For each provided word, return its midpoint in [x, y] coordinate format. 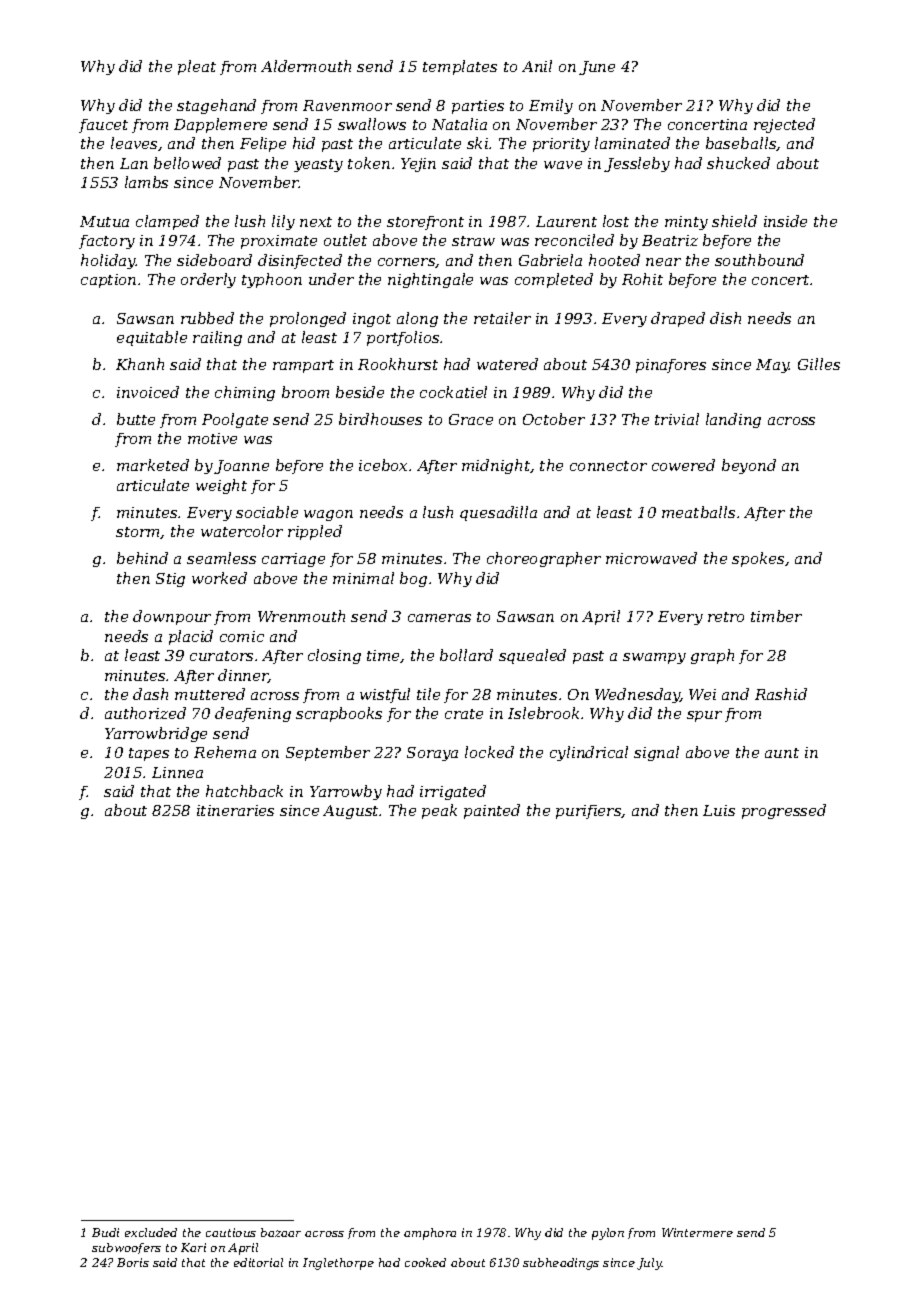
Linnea [177, 772]
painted [492, 811]
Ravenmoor [347, 105]
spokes [758, 559]
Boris [133, 1262]
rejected [784, 125]
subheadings [561, 1264]
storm [138, 533]
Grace [471, 419]
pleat [197, 67]
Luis [719, 810]
